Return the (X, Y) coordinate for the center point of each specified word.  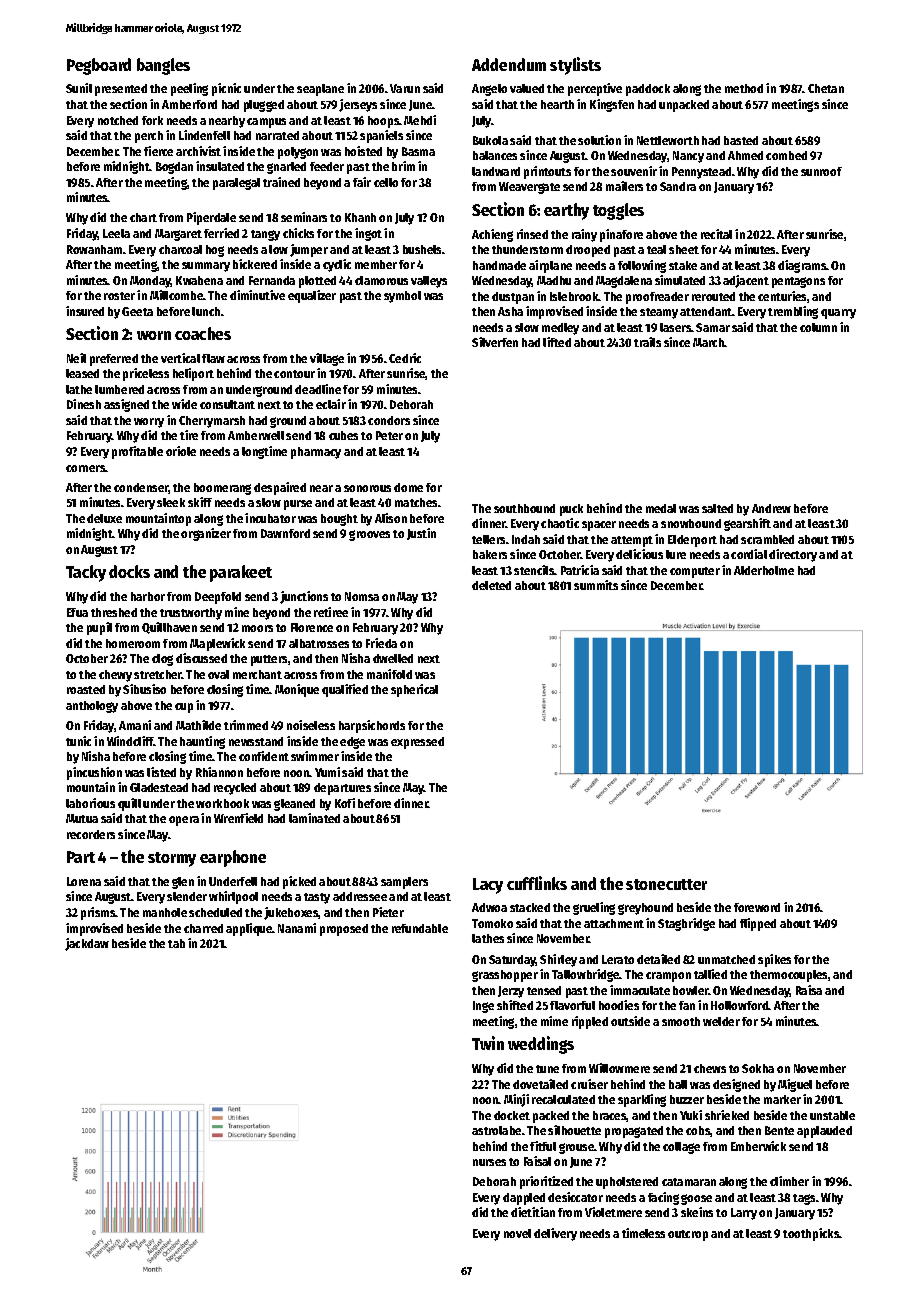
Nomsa (362, 596)
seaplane (320, 90)
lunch (206, 311)
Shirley (558, 960)
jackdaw (87, 944)
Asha (510, 311)
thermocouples (788, 976)
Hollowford (740, 1005)
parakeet (241, 573)
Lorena (84, 881)
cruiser (589, 1084)
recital (716, 234)
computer (695, 572)
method (744, 88)
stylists (575, 66)
